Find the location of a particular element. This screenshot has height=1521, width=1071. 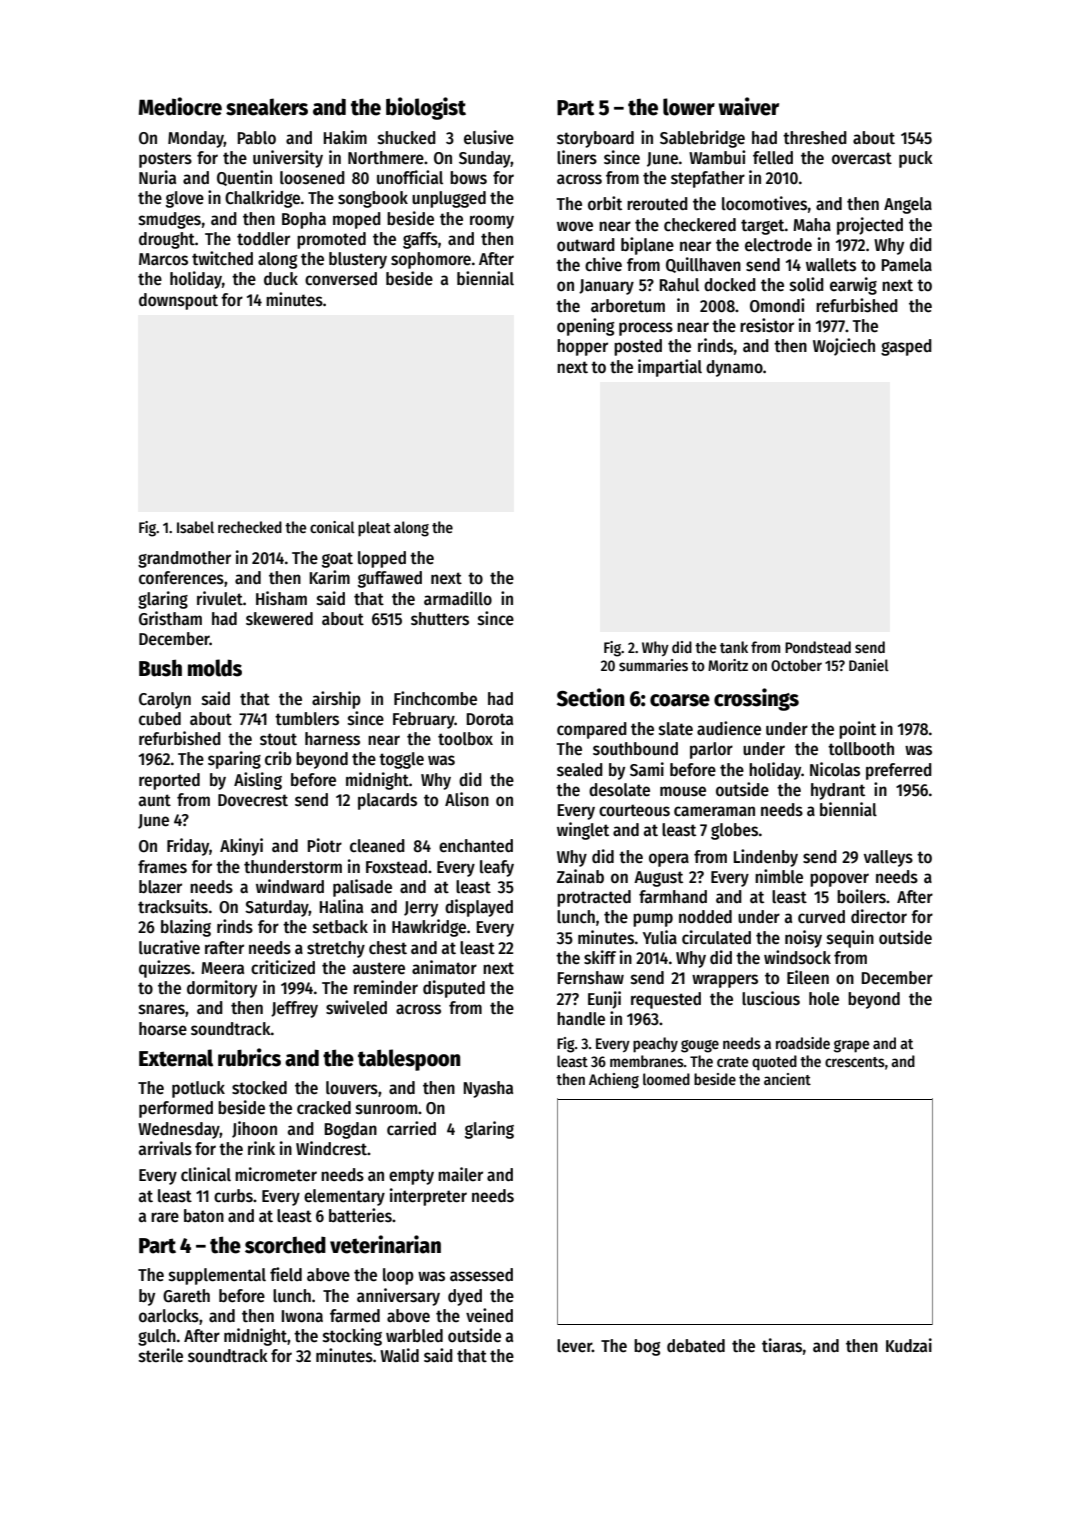

sophomore is located at coordinates (431, 260).
